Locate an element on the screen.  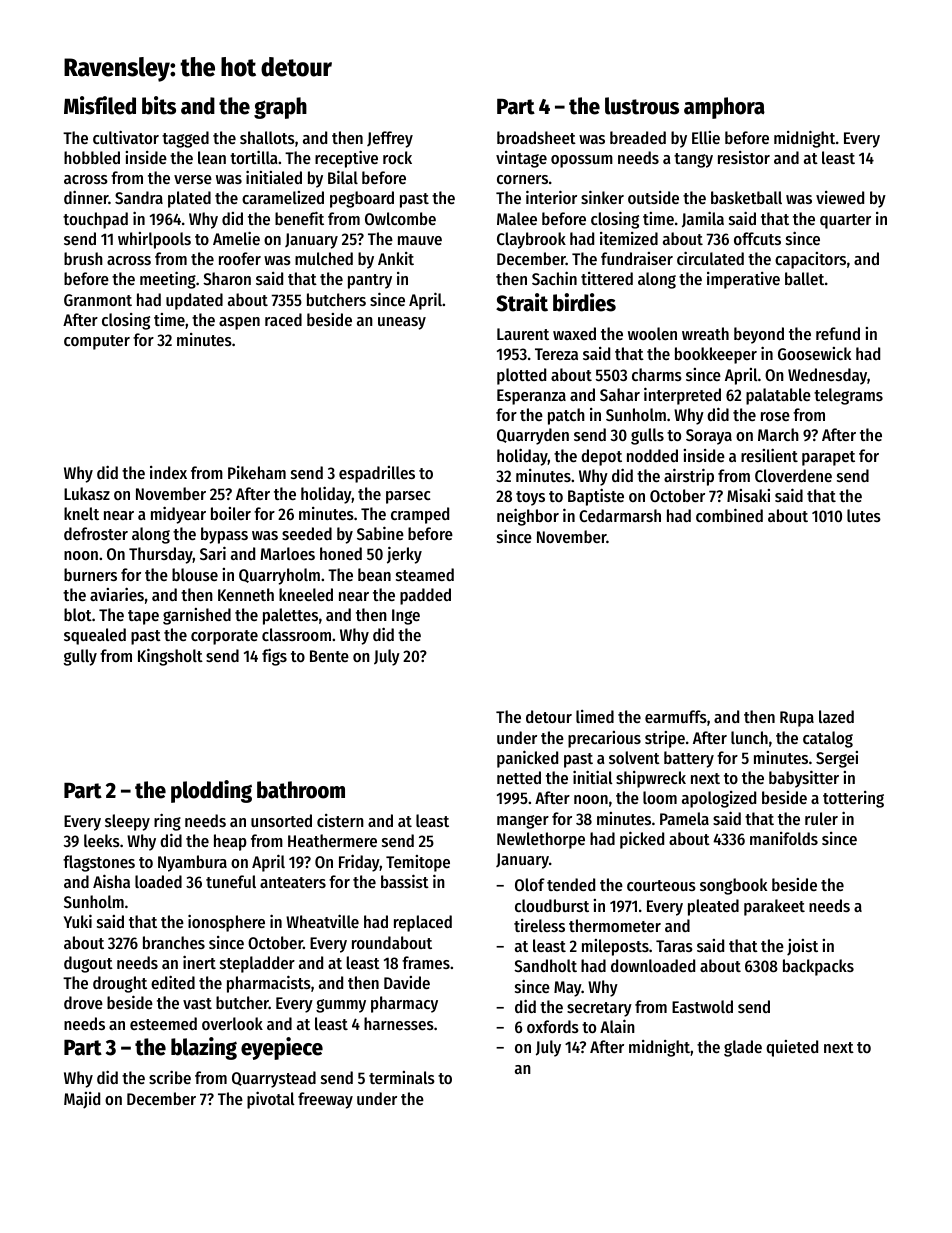
Majid is located at coordinates (82, 1100).
